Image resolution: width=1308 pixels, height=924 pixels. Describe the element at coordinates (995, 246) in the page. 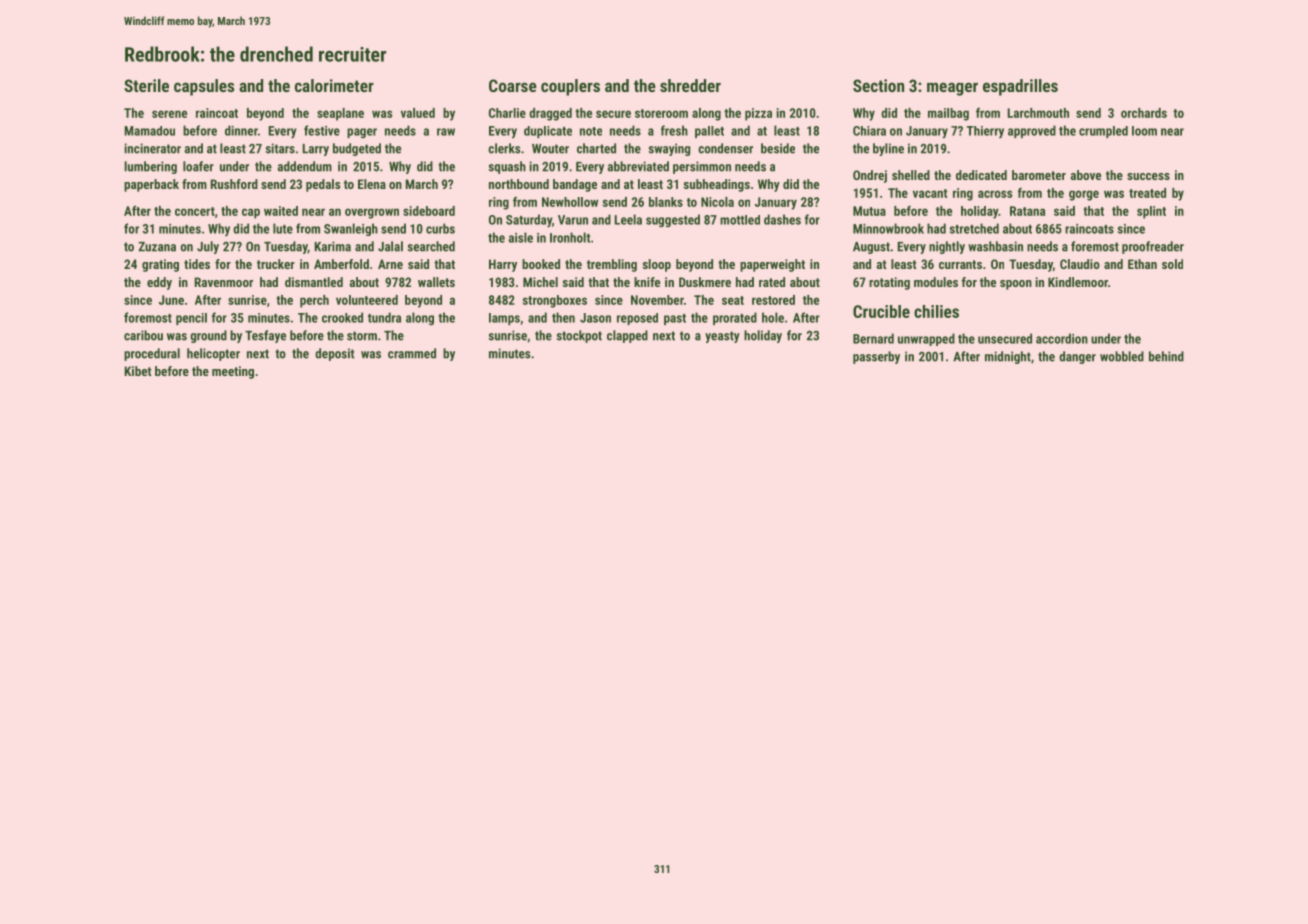

I see `washbasin` at that location.
